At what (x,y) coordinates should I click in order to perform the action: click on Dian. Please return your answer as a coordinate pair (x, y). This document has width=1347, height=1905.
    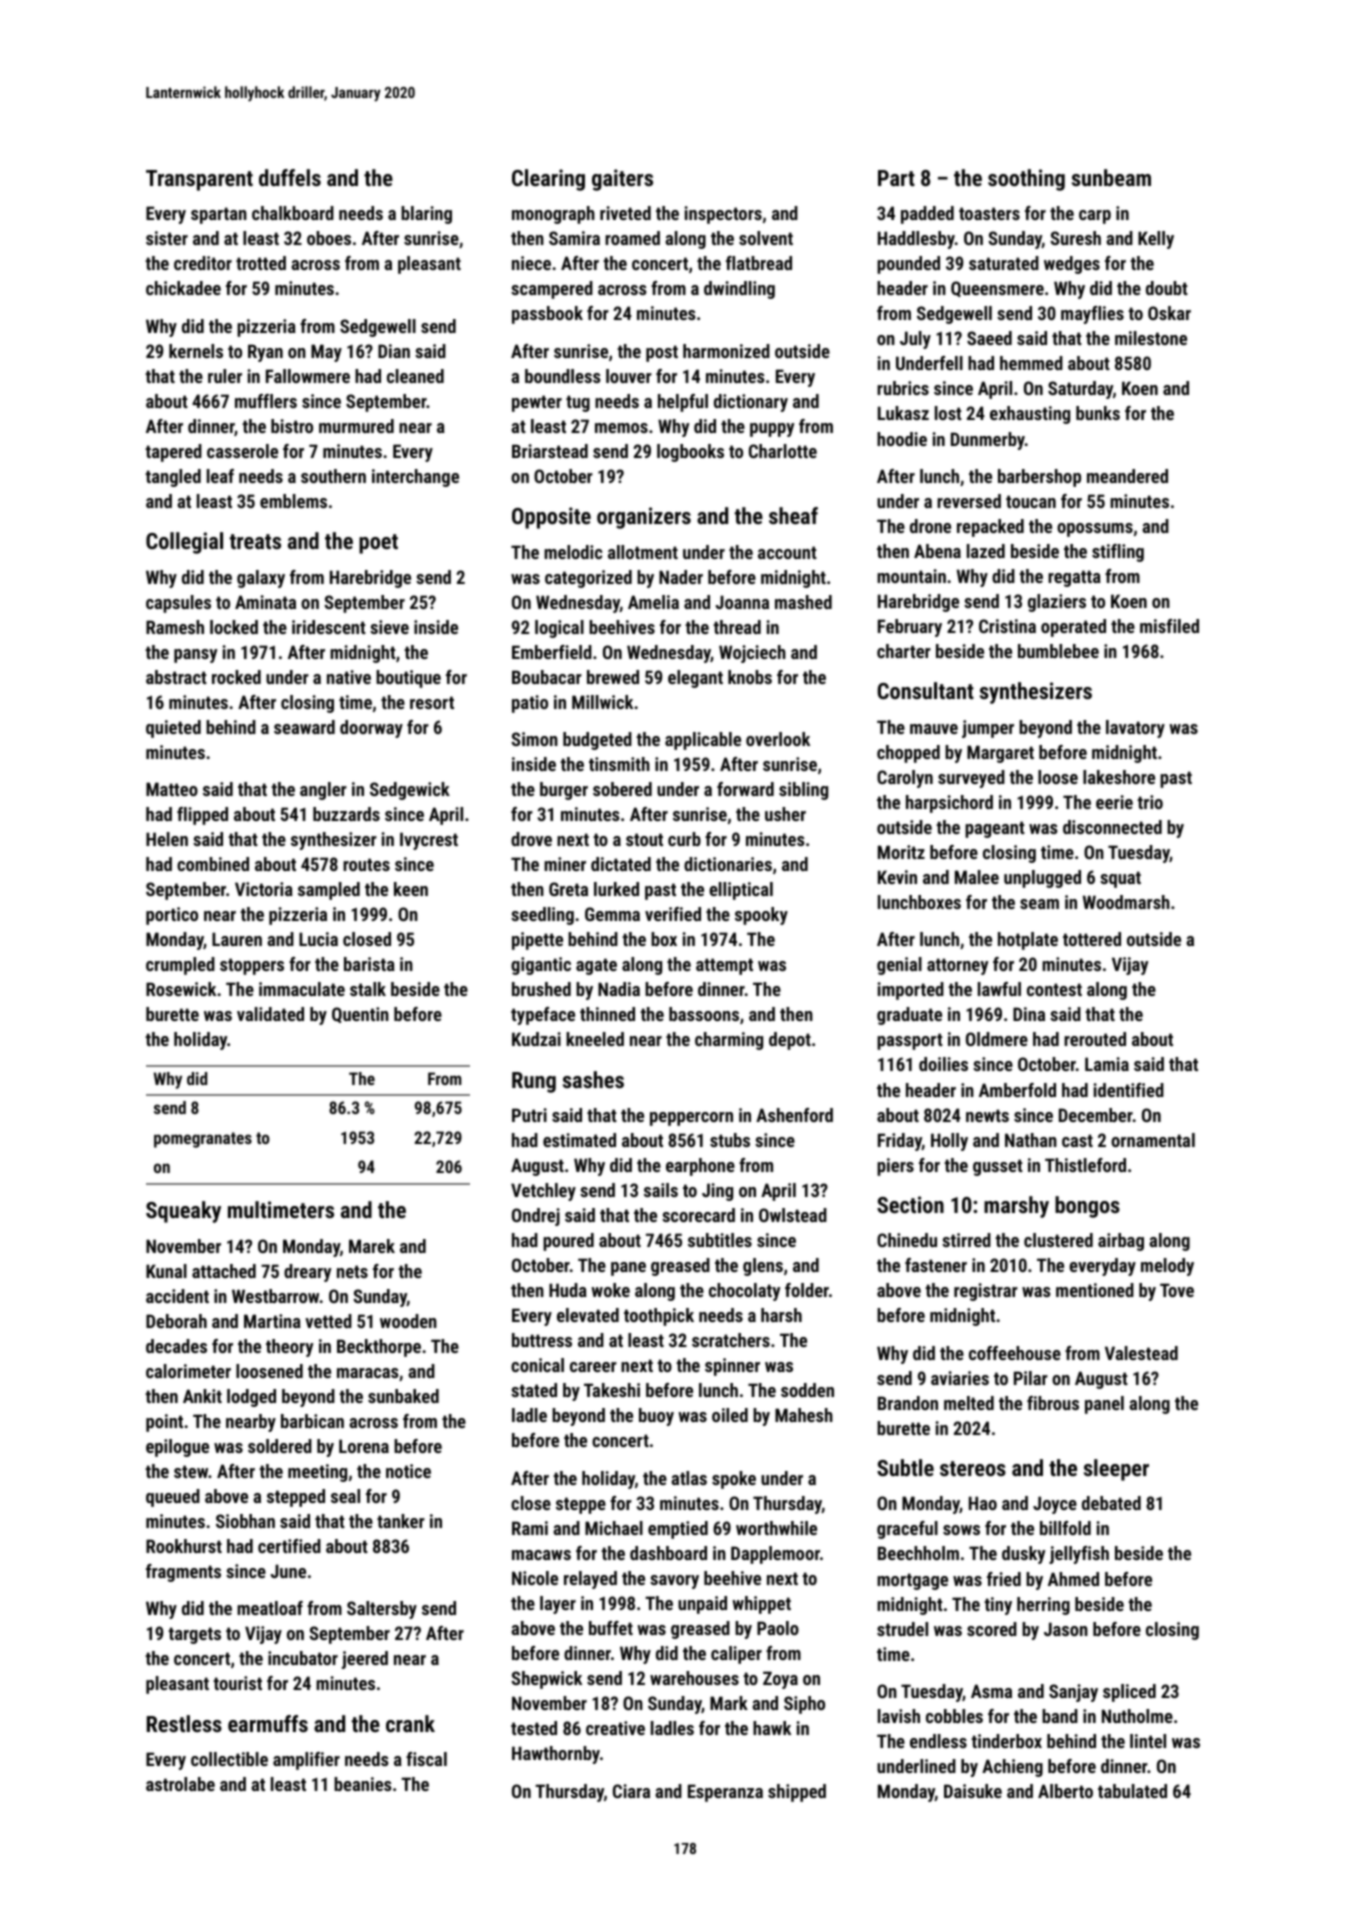
    Looking at the image, I should click on (394, 351).
